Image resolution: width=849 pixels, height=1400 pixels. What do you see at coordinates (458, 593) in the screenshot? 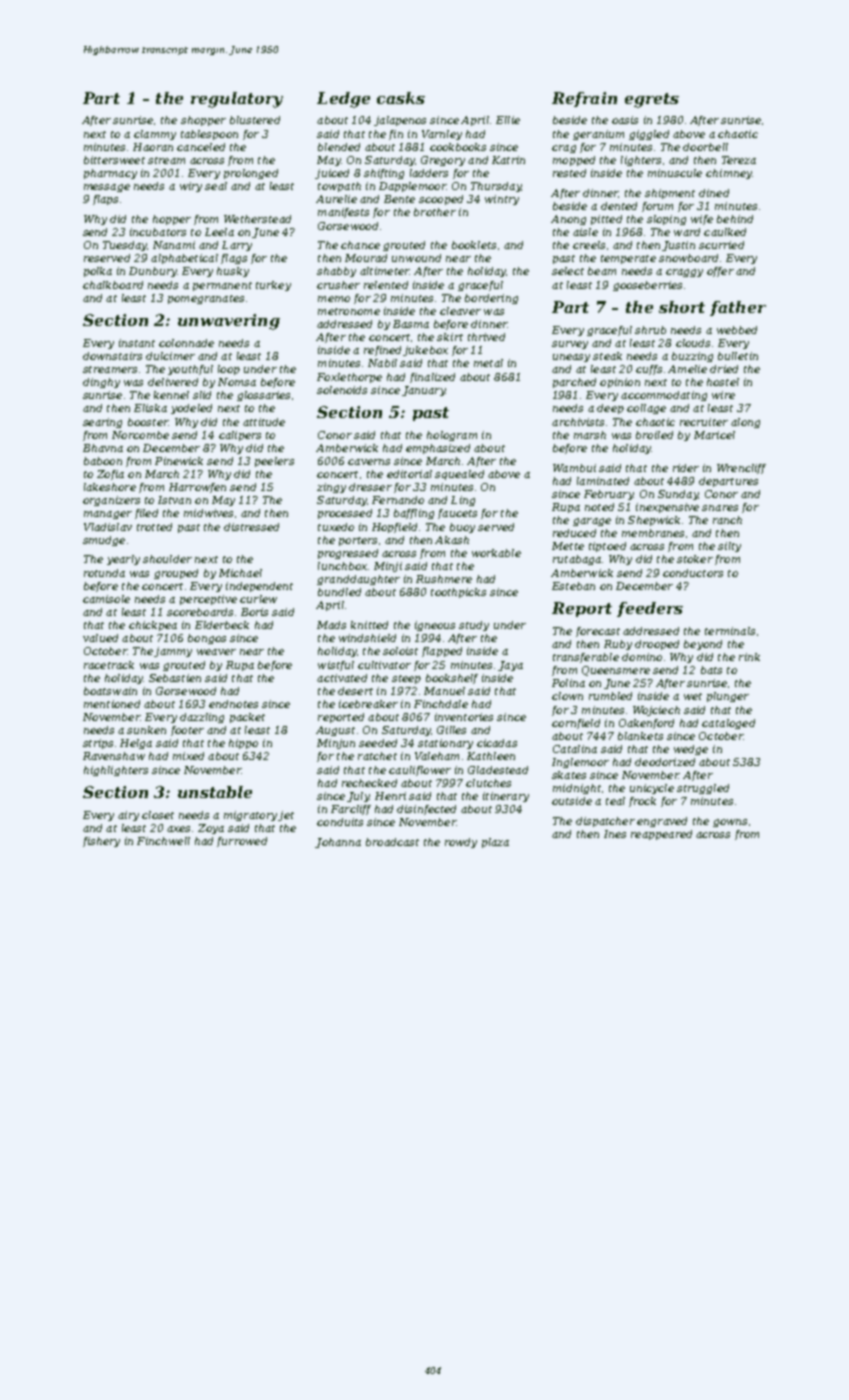
I see `toothpicks` at bounding box center [458, 593].
